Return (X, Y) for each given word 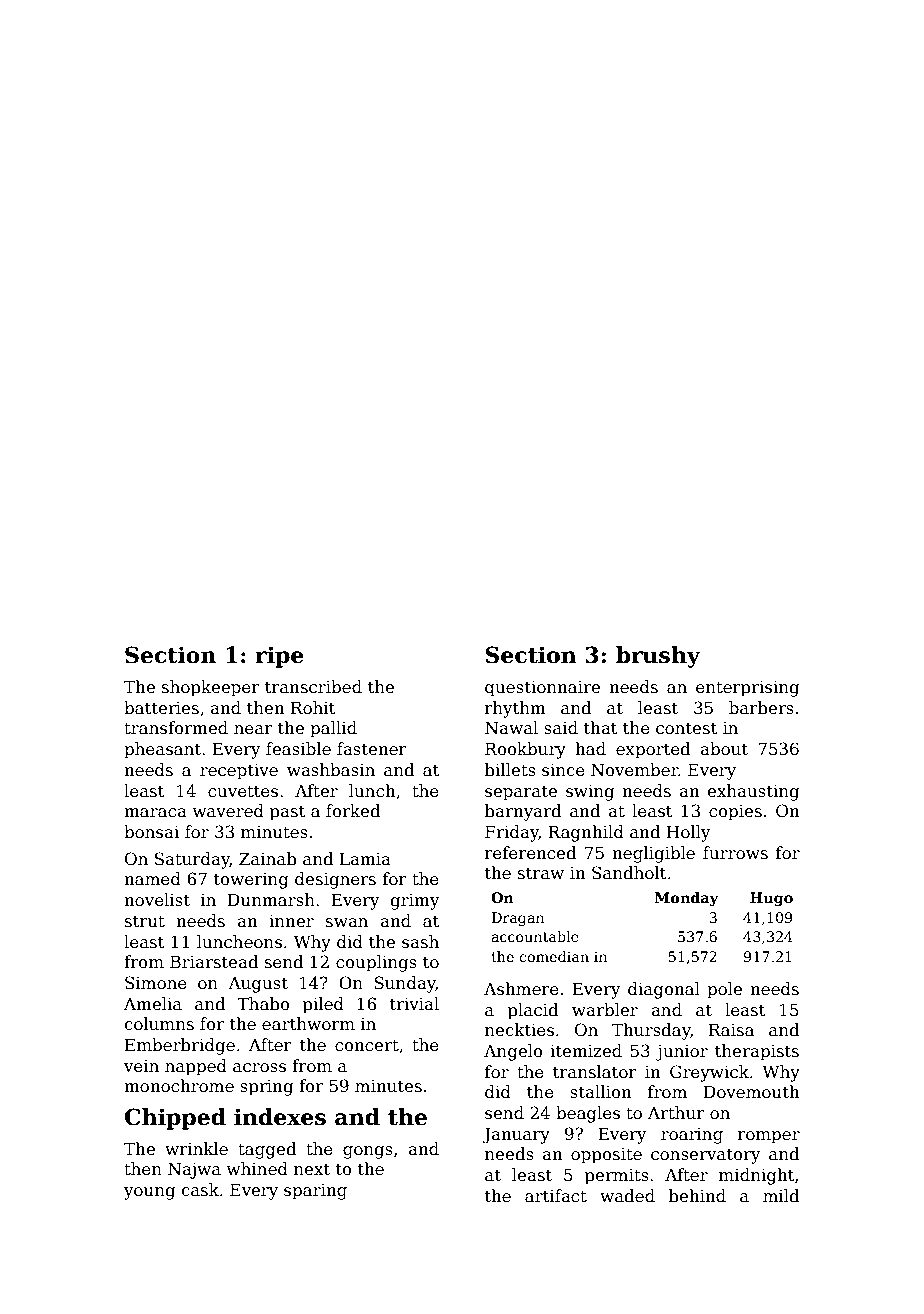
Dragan (518, 919)
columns (159, 1024)
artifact (556, 1196)
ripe (279, 657)
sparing (315, 1192)
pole (724, 990)
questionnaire (542, 689)
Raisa (731, 1030)
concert (367, 1046)
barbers (761, 708)
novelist (157, 900)
